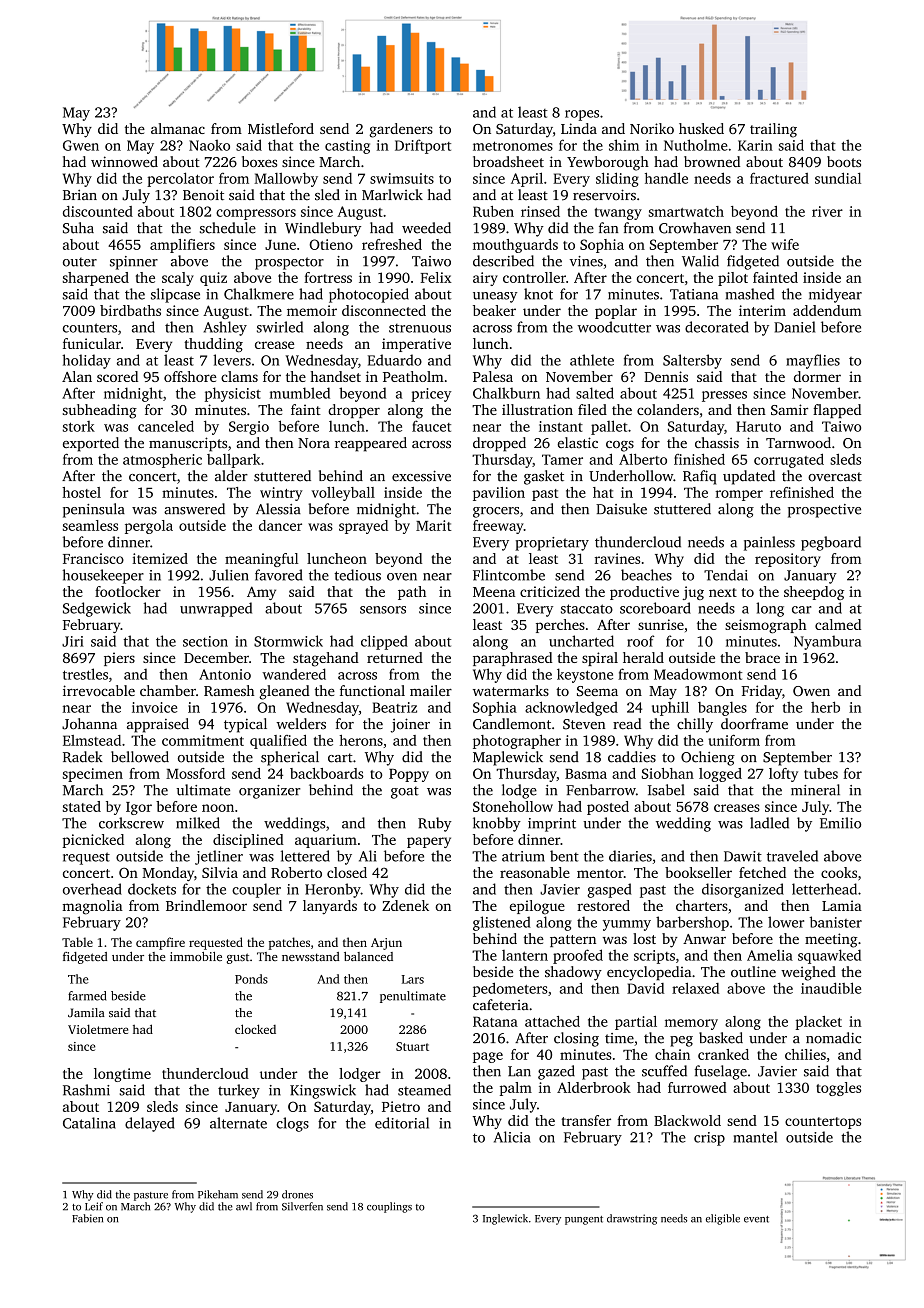 The image size is (924, 1308). I want to click on Gwen, so click(81, 145).
